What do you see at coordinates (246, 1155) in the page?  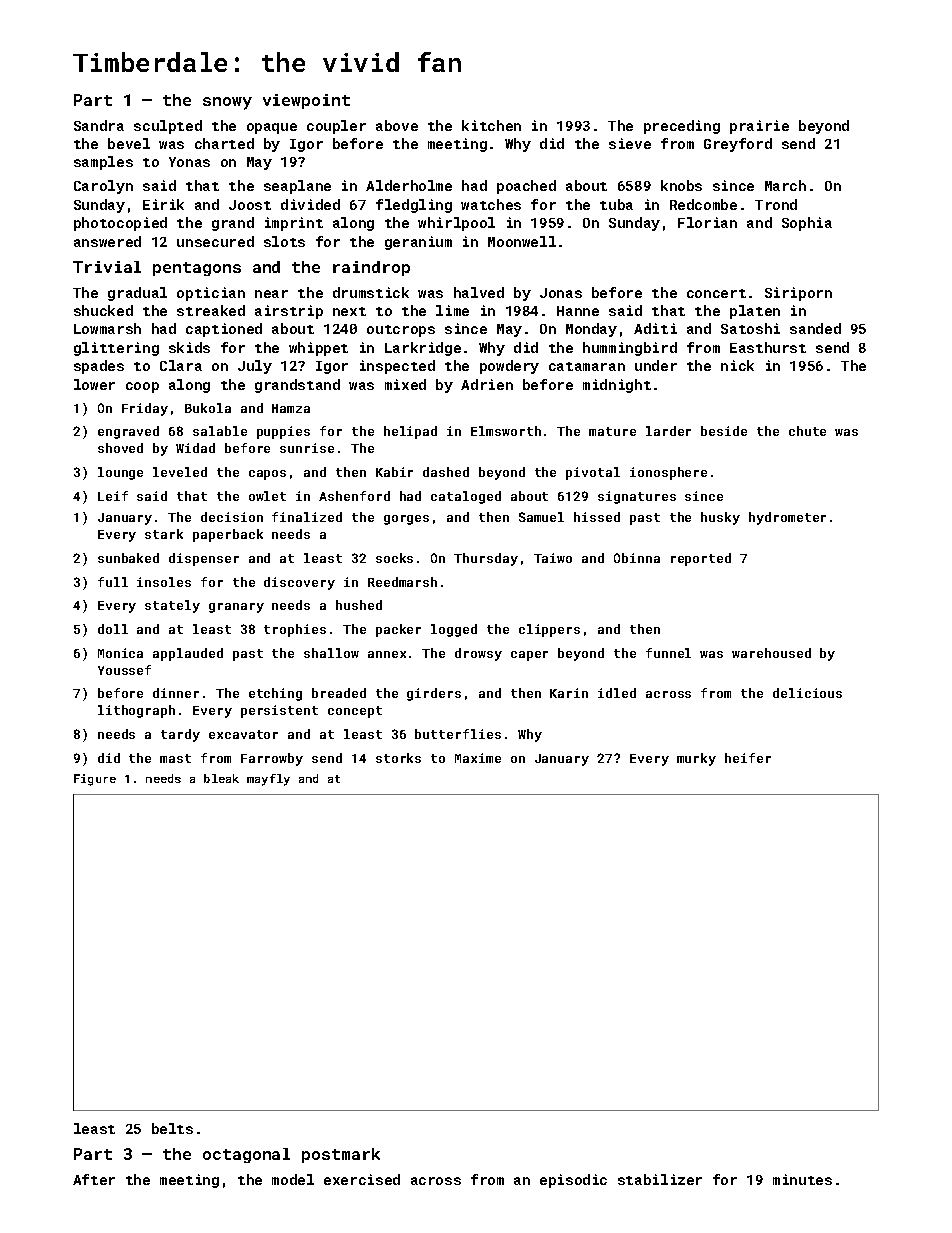 I see `octagonal` at bounding box center [246, 1155].
